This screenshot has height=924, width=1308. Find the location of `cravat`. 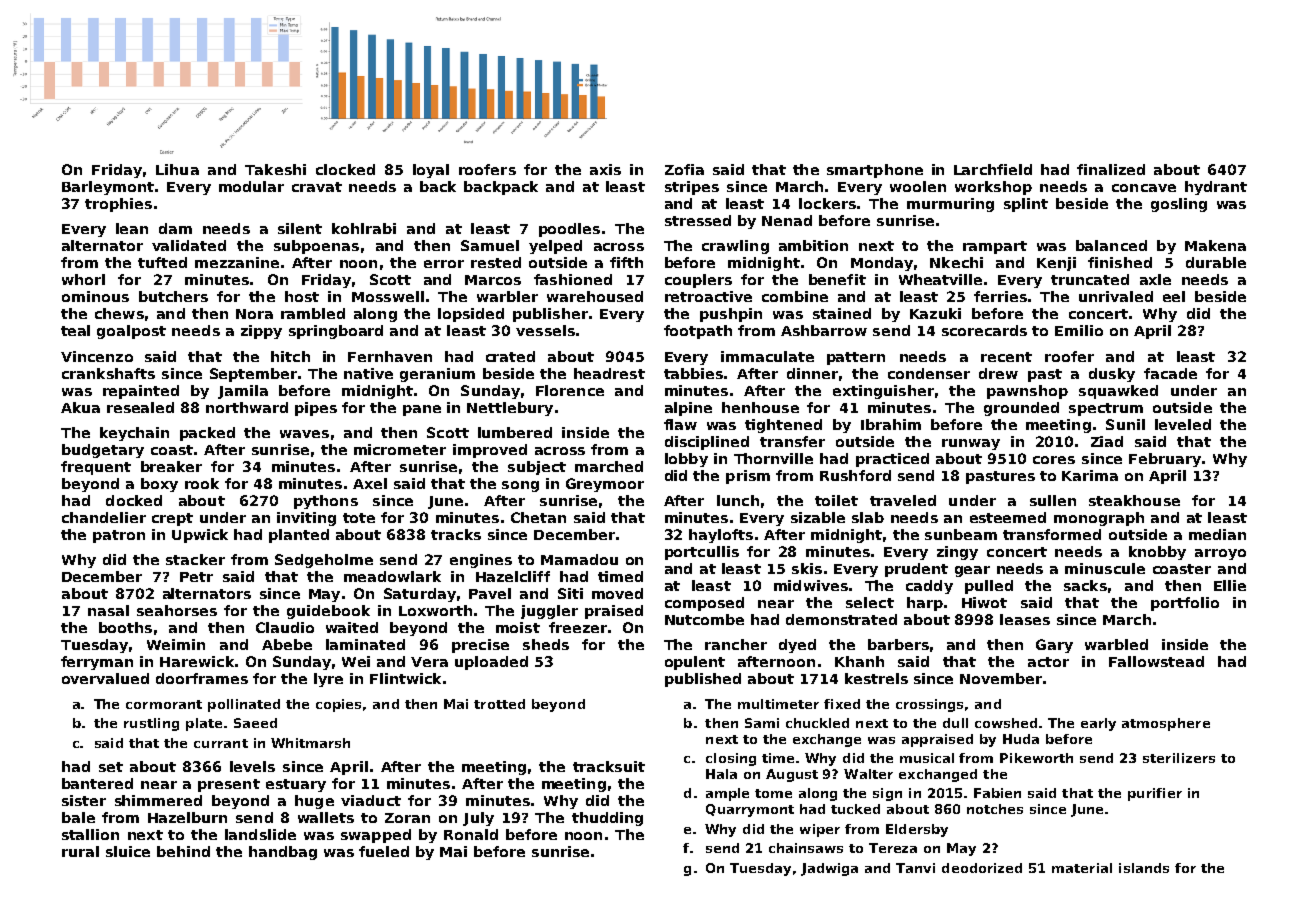

cravat is located at coordinates (317, 187).
